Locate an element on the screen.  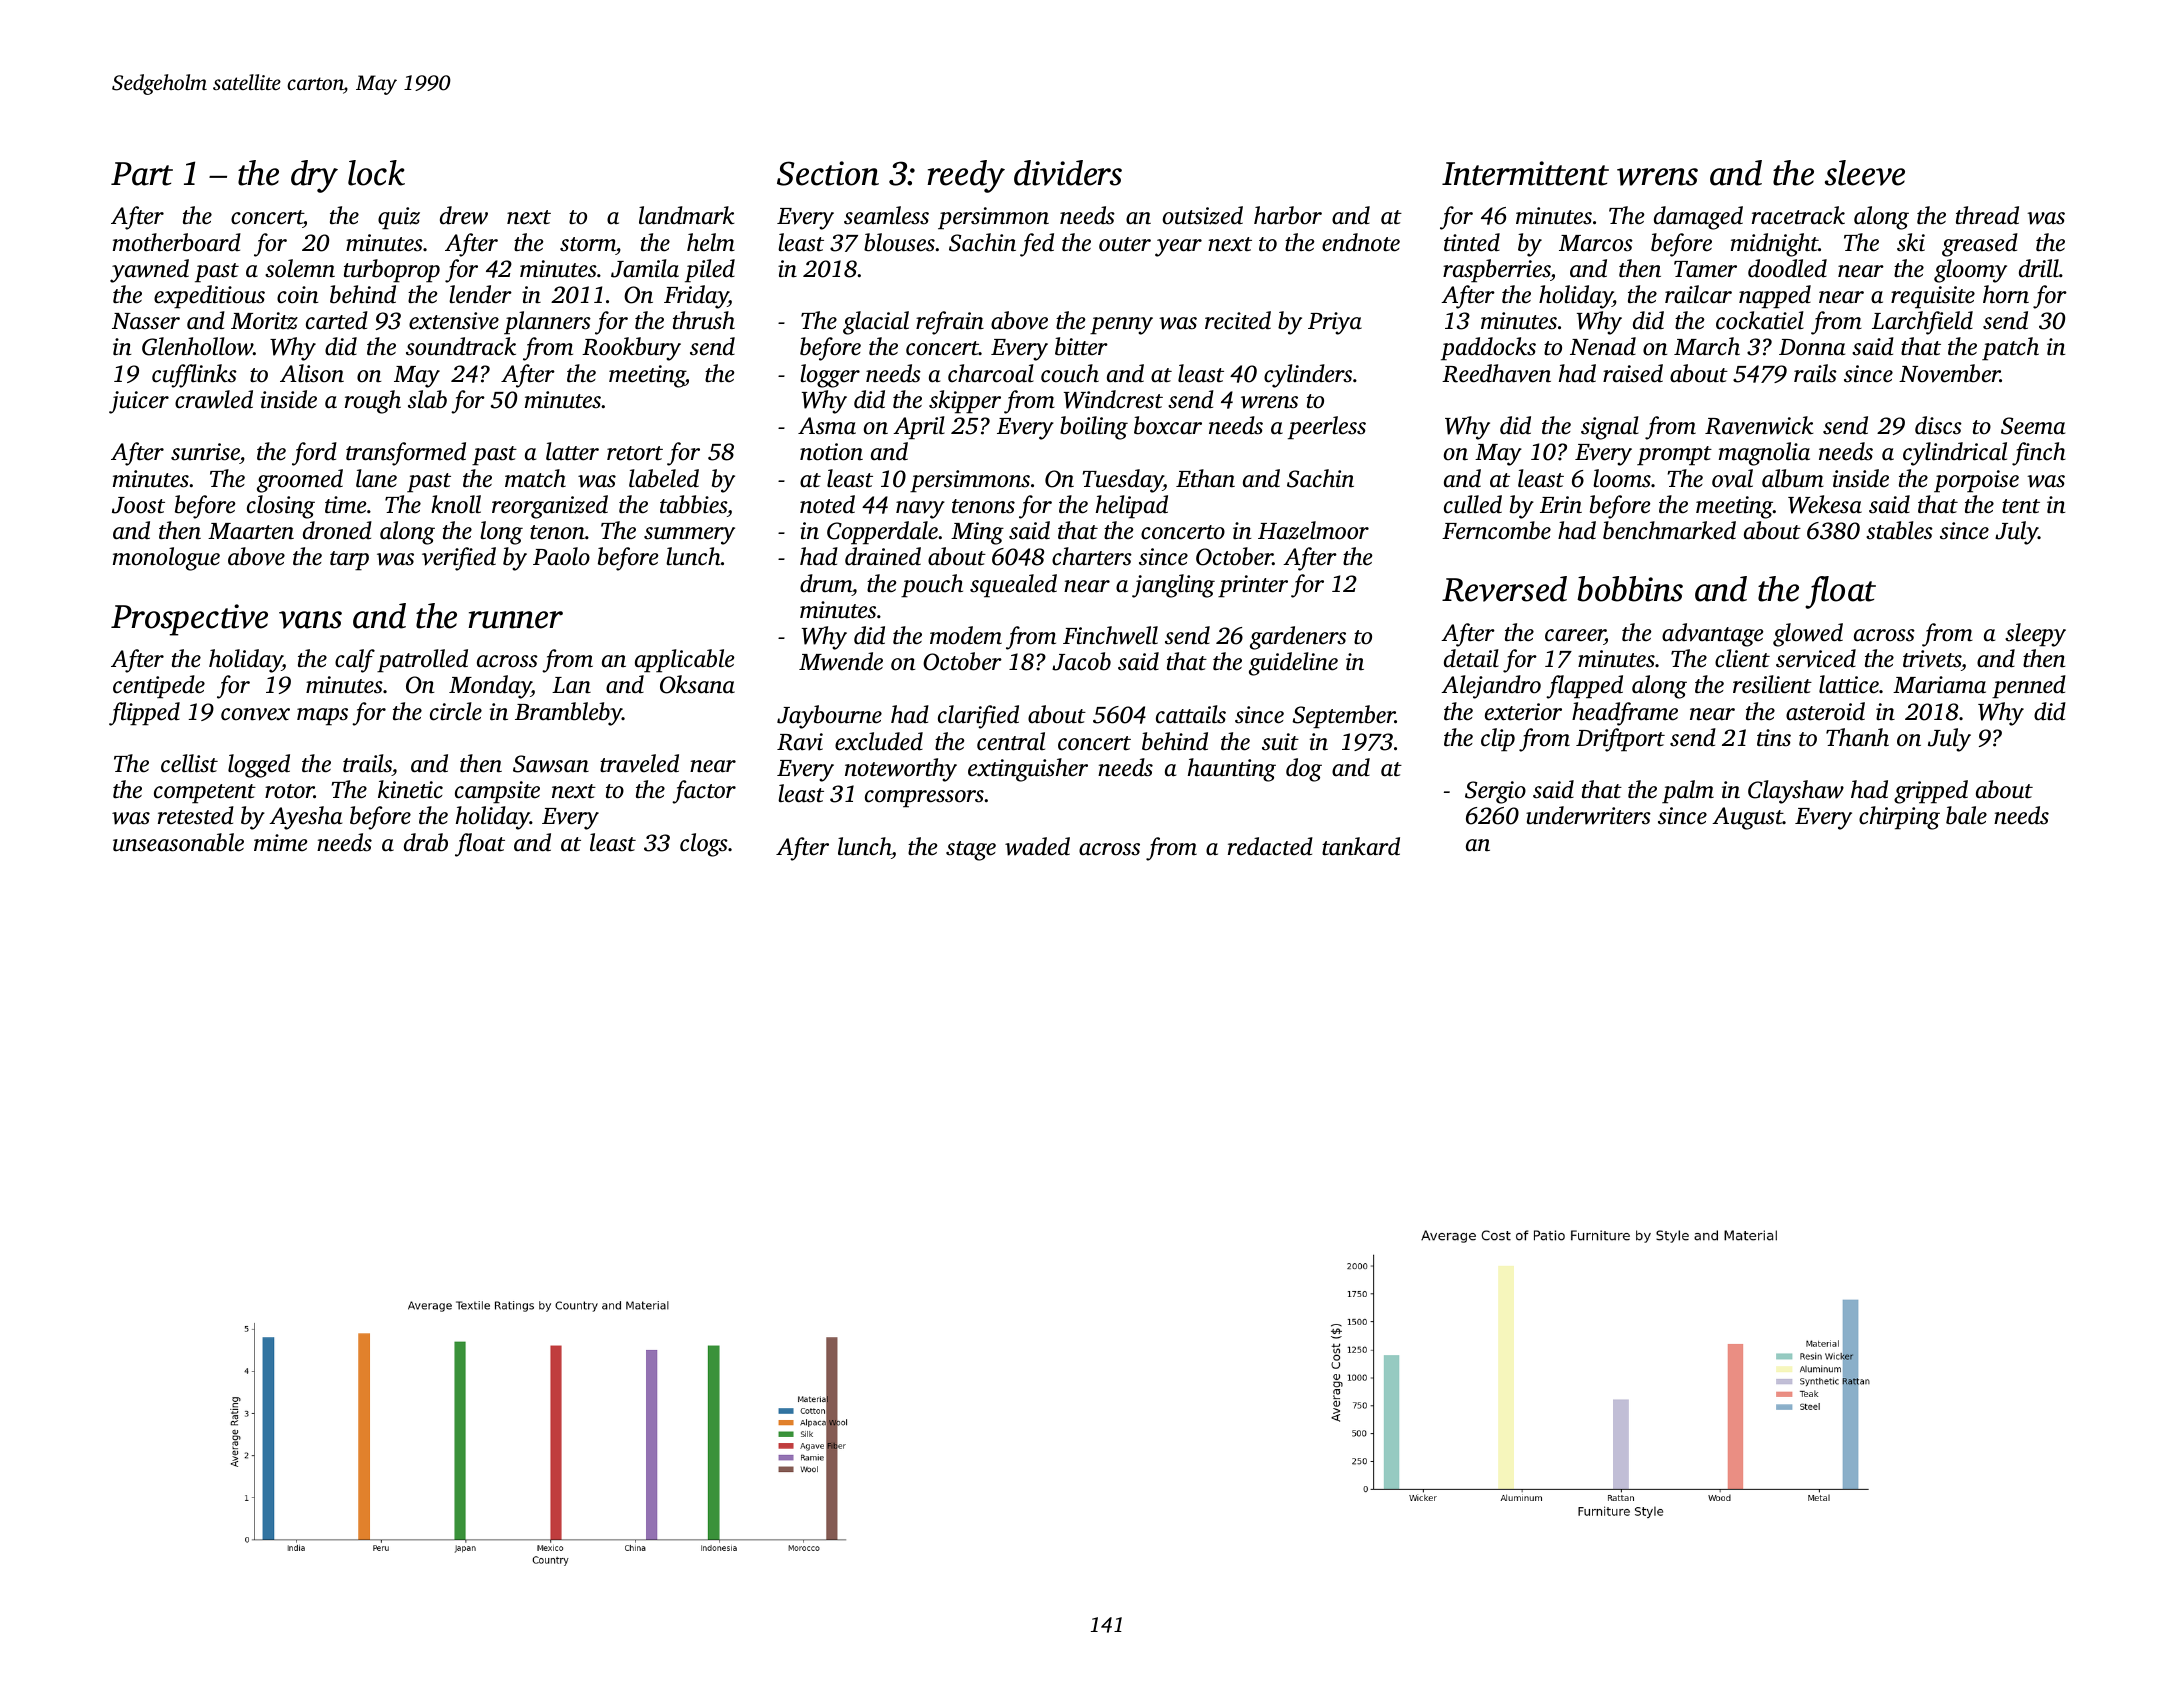
Section is located at coordinates (828, 173).
